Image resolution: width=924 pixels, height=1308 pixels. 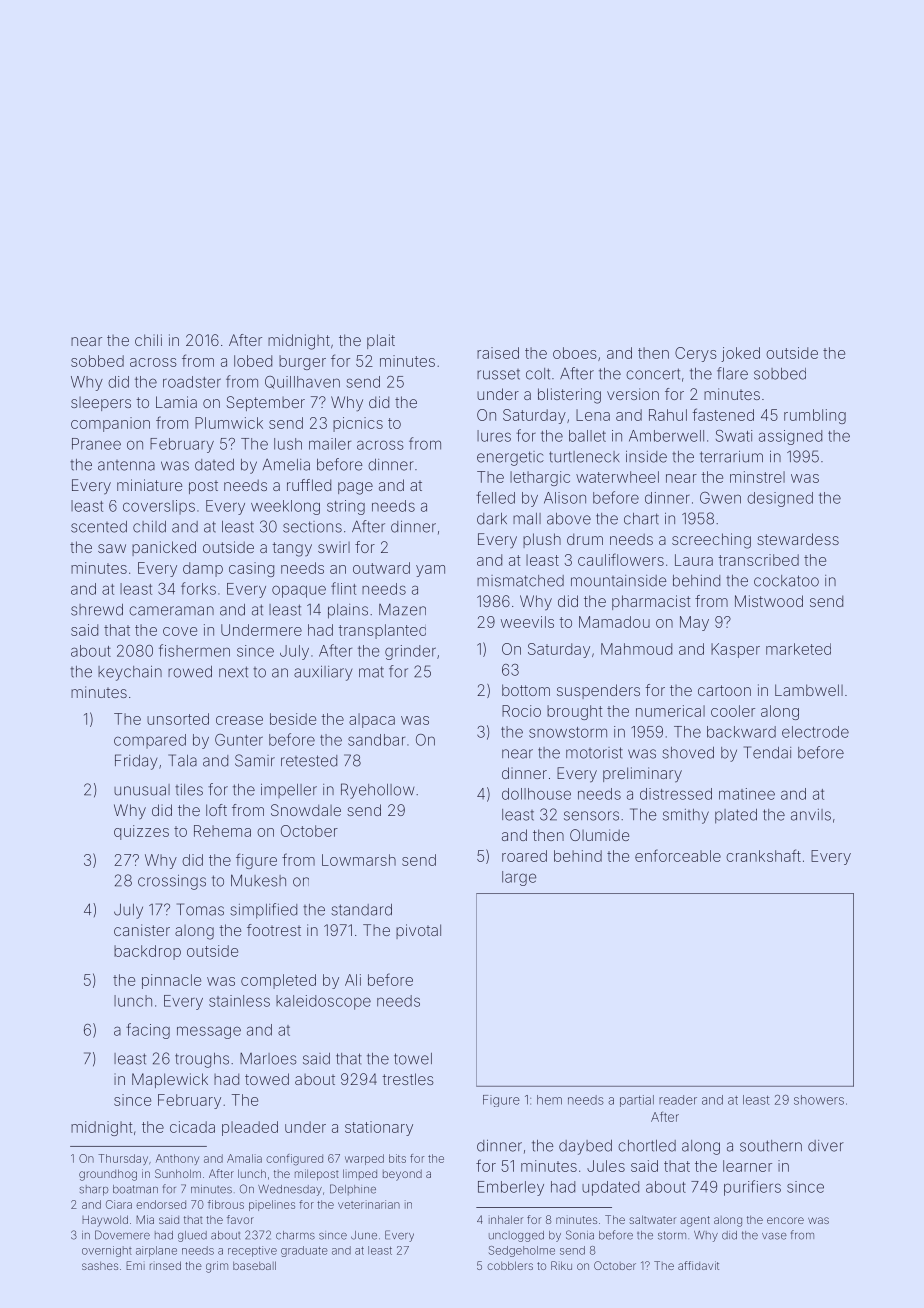 I want to click on rinsed, so click(x=165, y=1265).
